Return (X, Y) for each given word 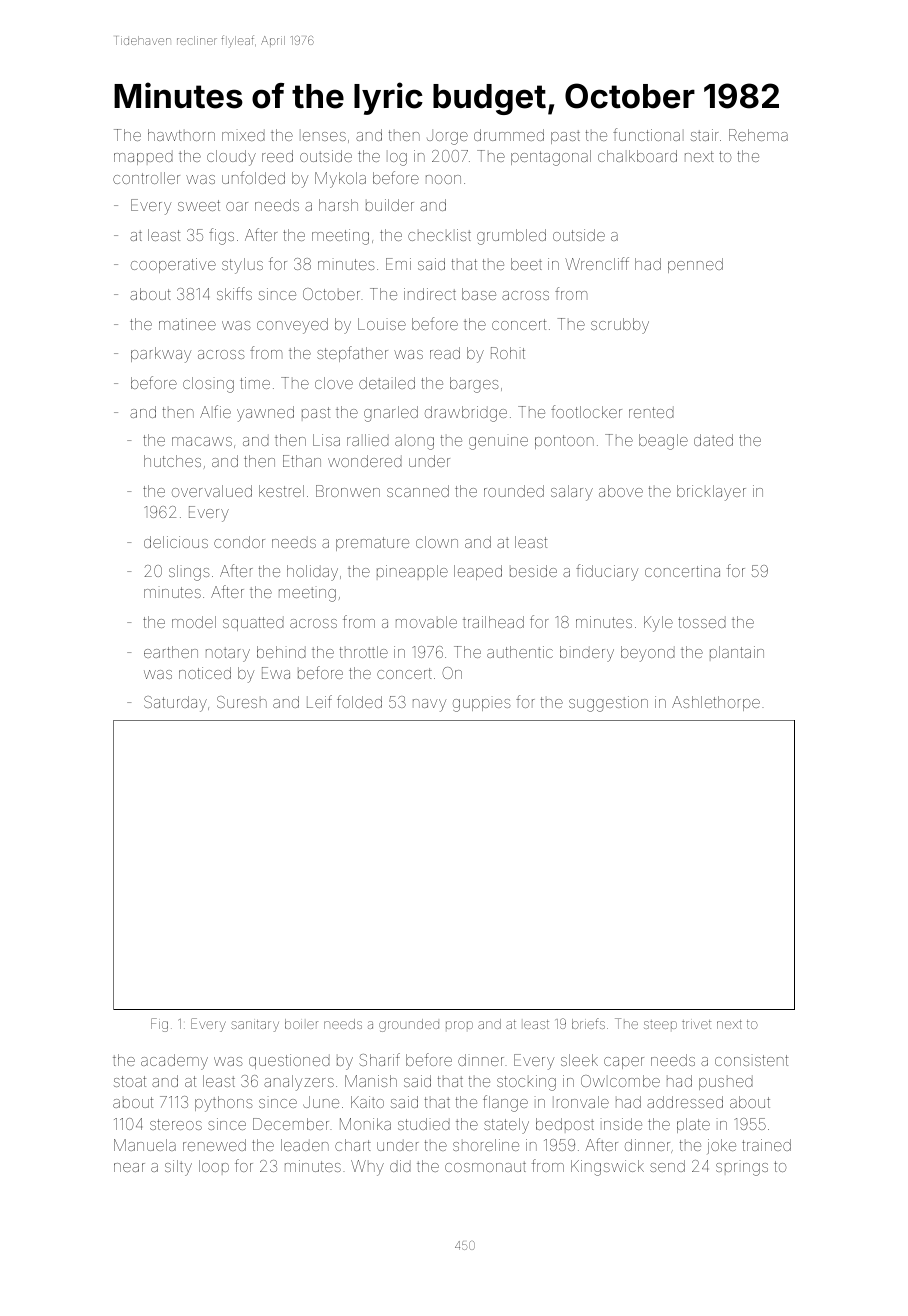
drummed (509, 135)
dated (713, 440)
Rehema (758, 135)
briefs (588, 1023)
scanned (418, 491)
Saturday (175, 704)
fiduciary (607, 572)
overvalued (212, 491)
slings (189, 573)
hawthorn (181, 135)
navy (429, 705)
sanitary (255, 1026)
